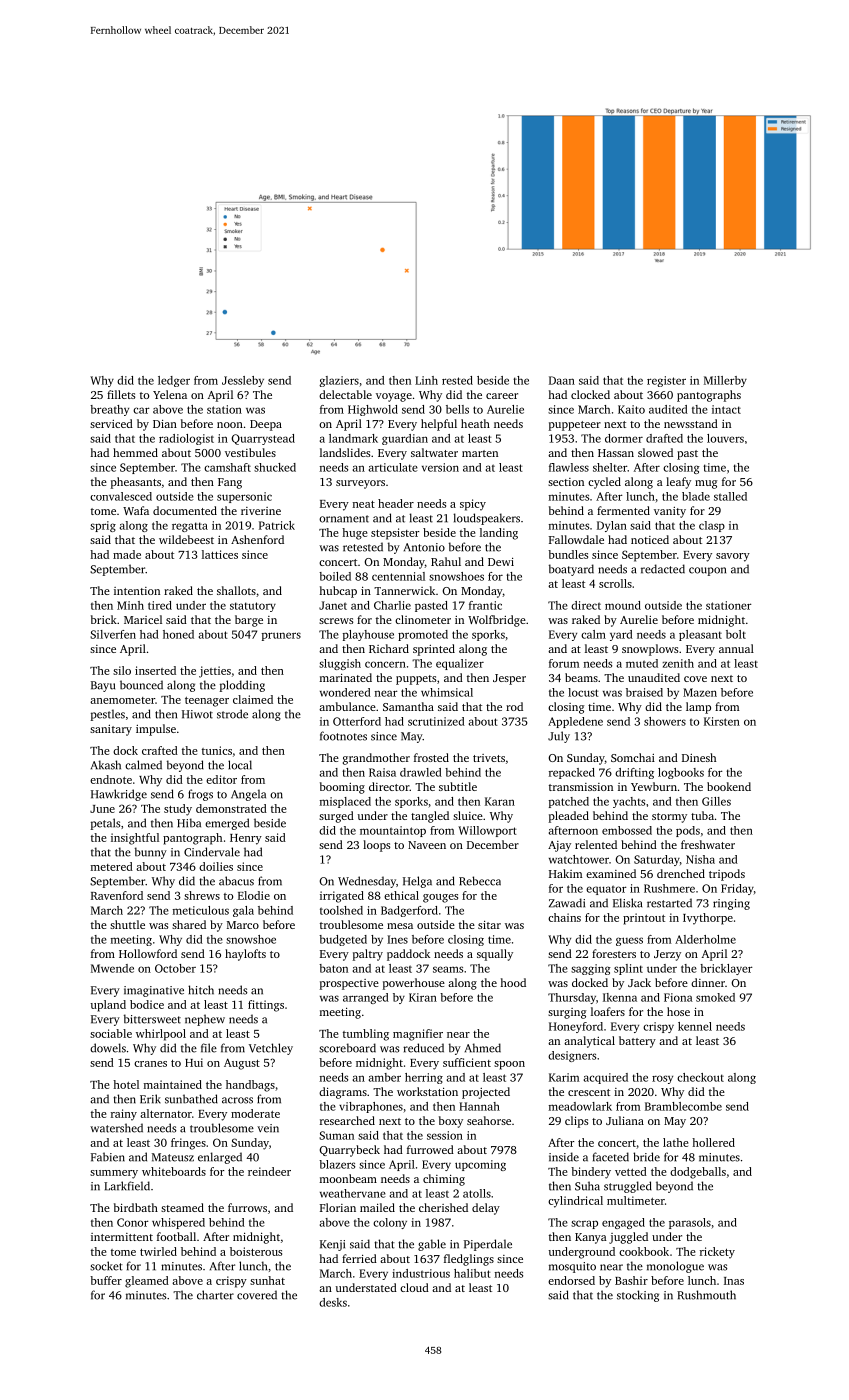 The image size is (849, 1400). Describe the element at coordinates (427, 845) in the page. I see `Naveen` at that location.
